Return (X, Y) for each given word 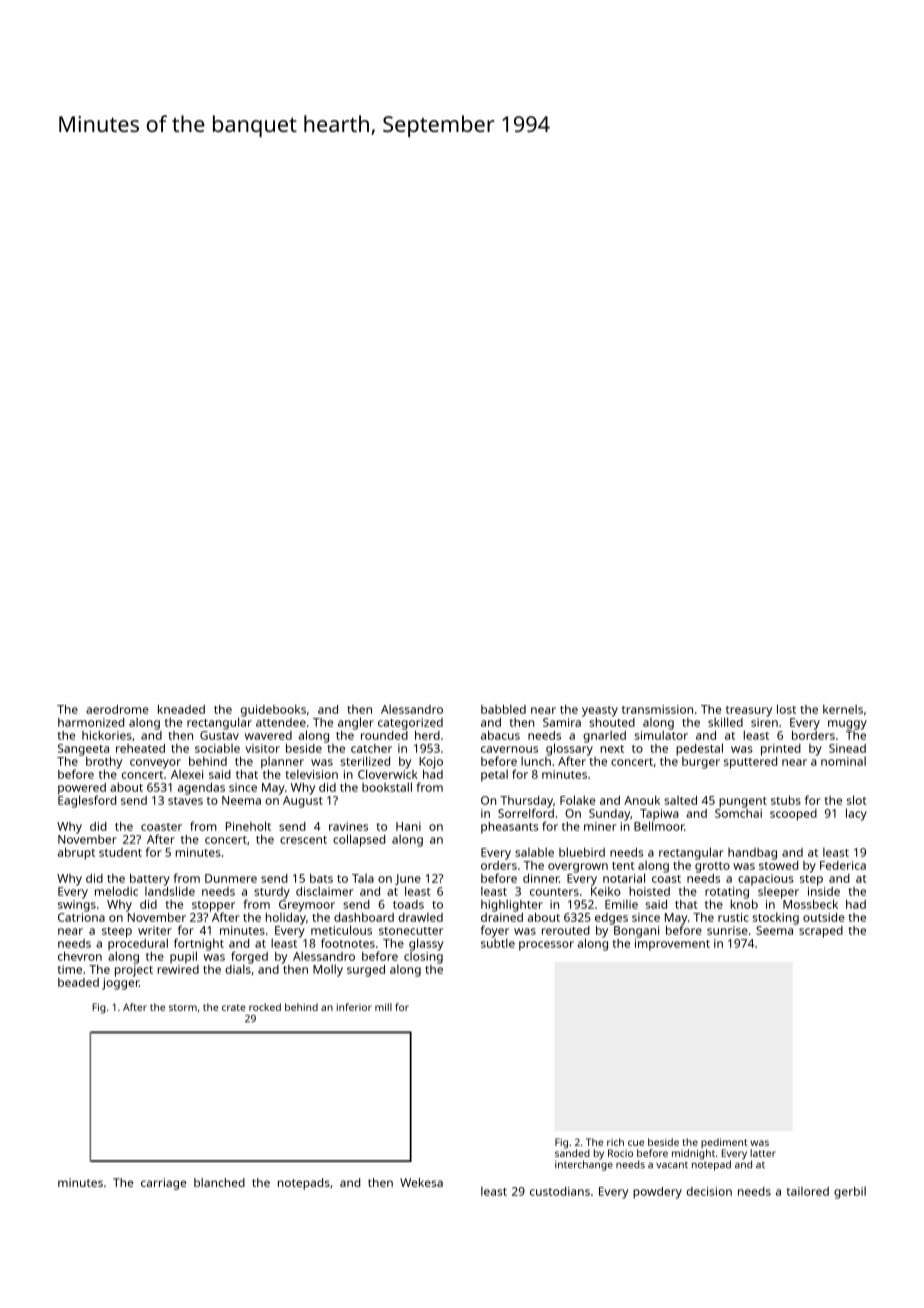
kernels (843, 709)
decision (709, 1191)
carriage (164, 1184)
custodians (560, 1191)
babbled (503, 709)
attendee (281, 722)
